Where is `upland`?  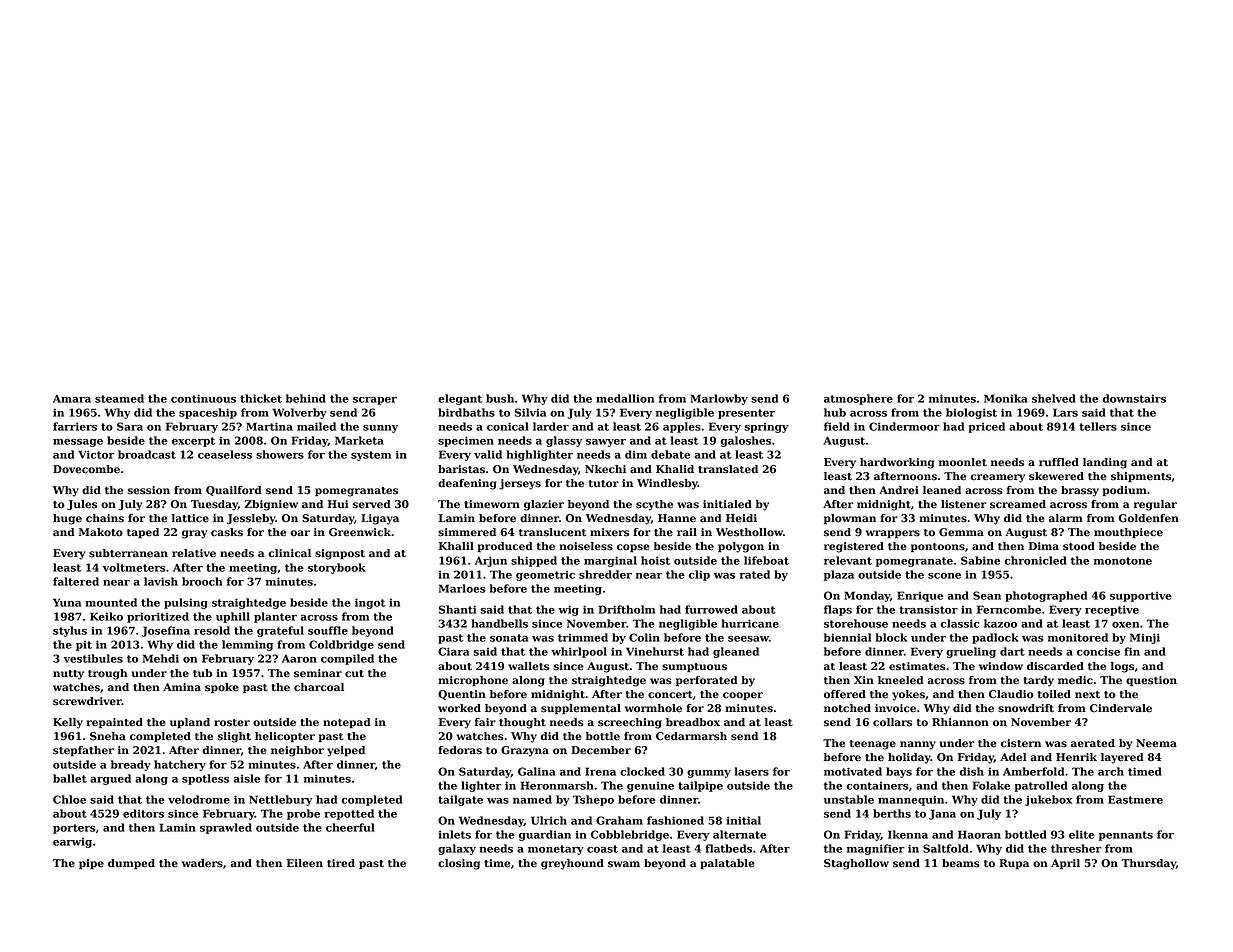
upland is located at coordinates (190, 723).
